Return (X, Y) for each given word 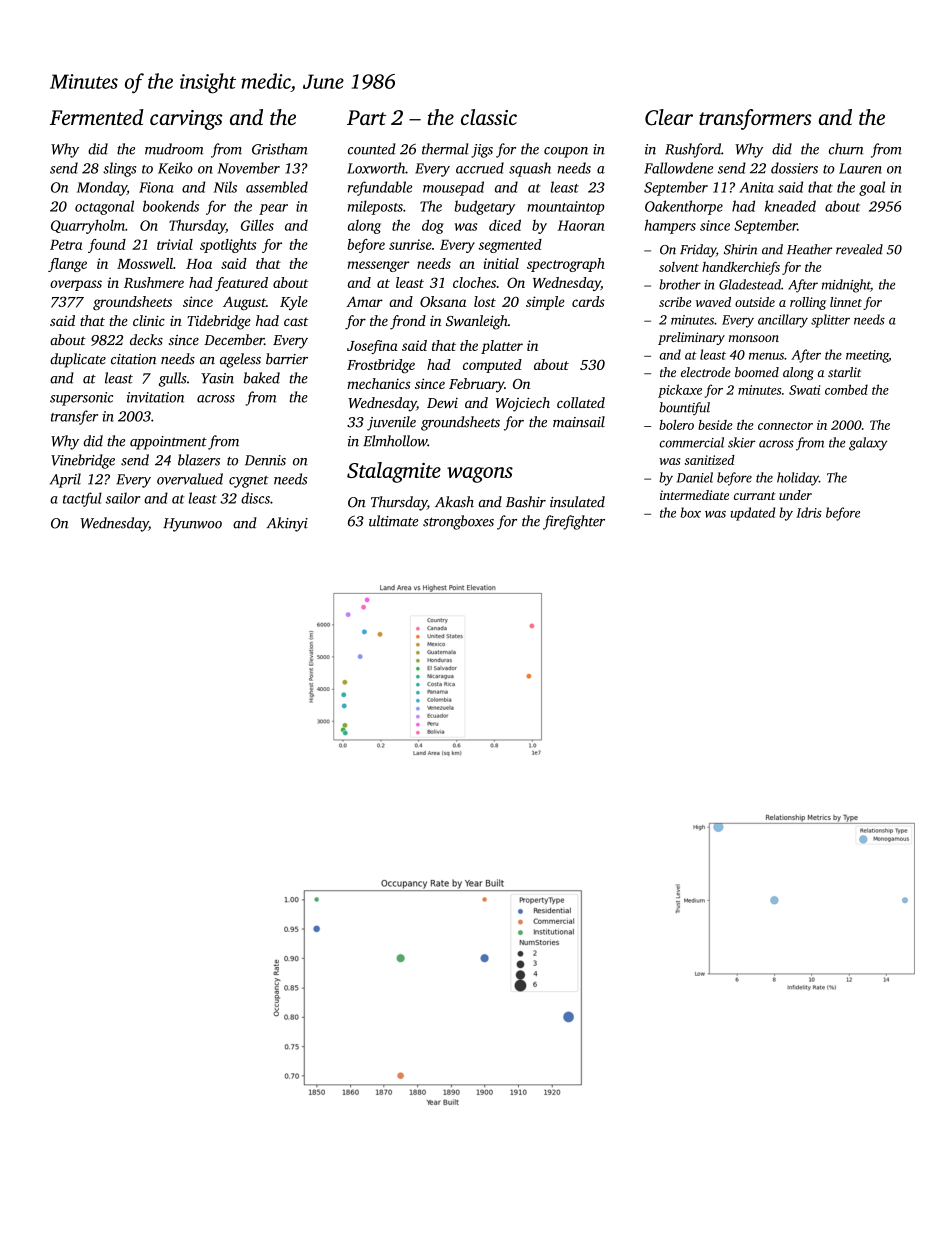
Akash (454, 502)
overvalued (190, 479)
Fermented (97, 117)
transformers (755, 119)
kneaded (790, 206)
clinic (149, 320)
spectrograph (566, 265)
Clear (669, 117)
